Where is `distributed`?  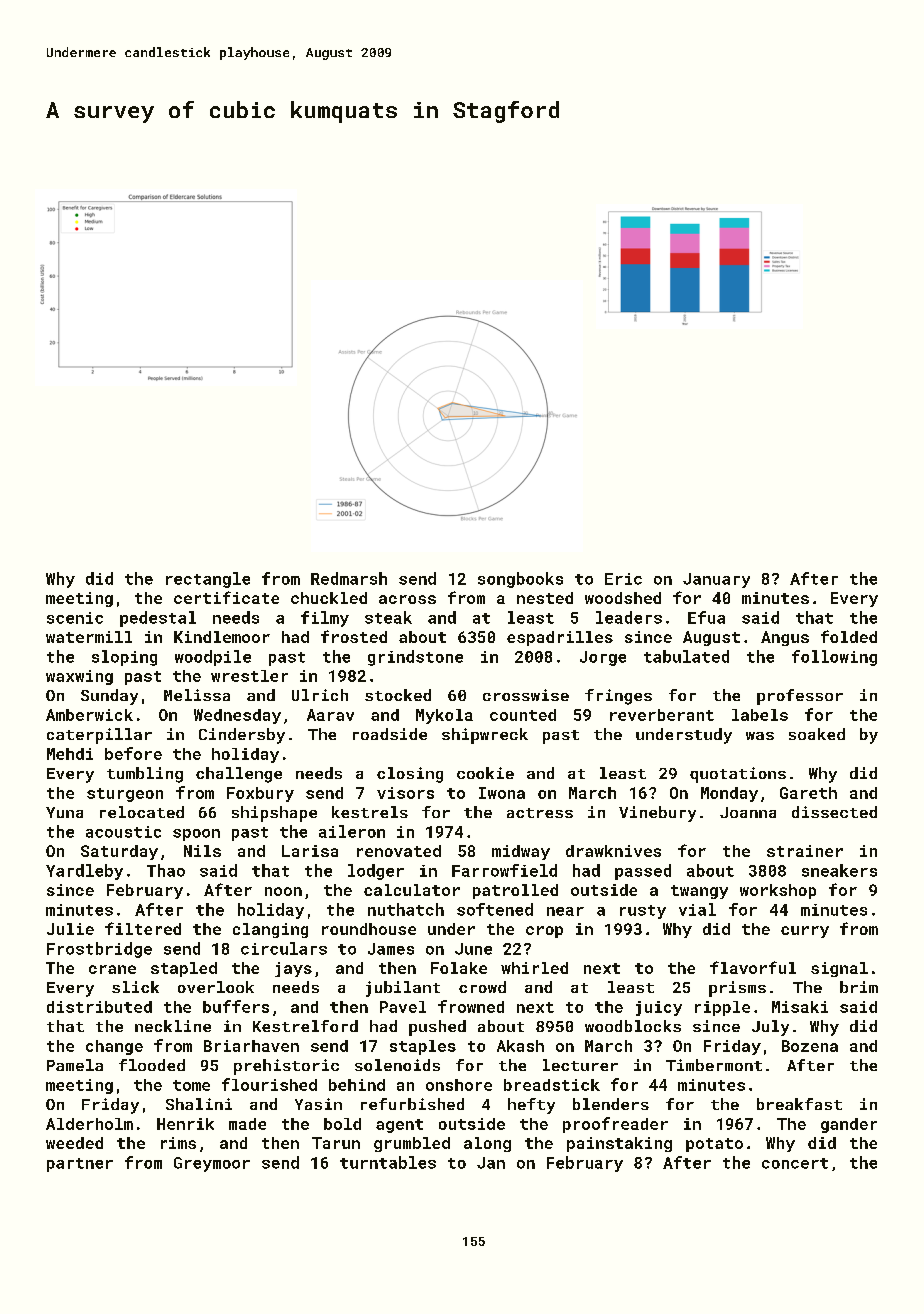
distributed is located at coordinates (99, 1007).
